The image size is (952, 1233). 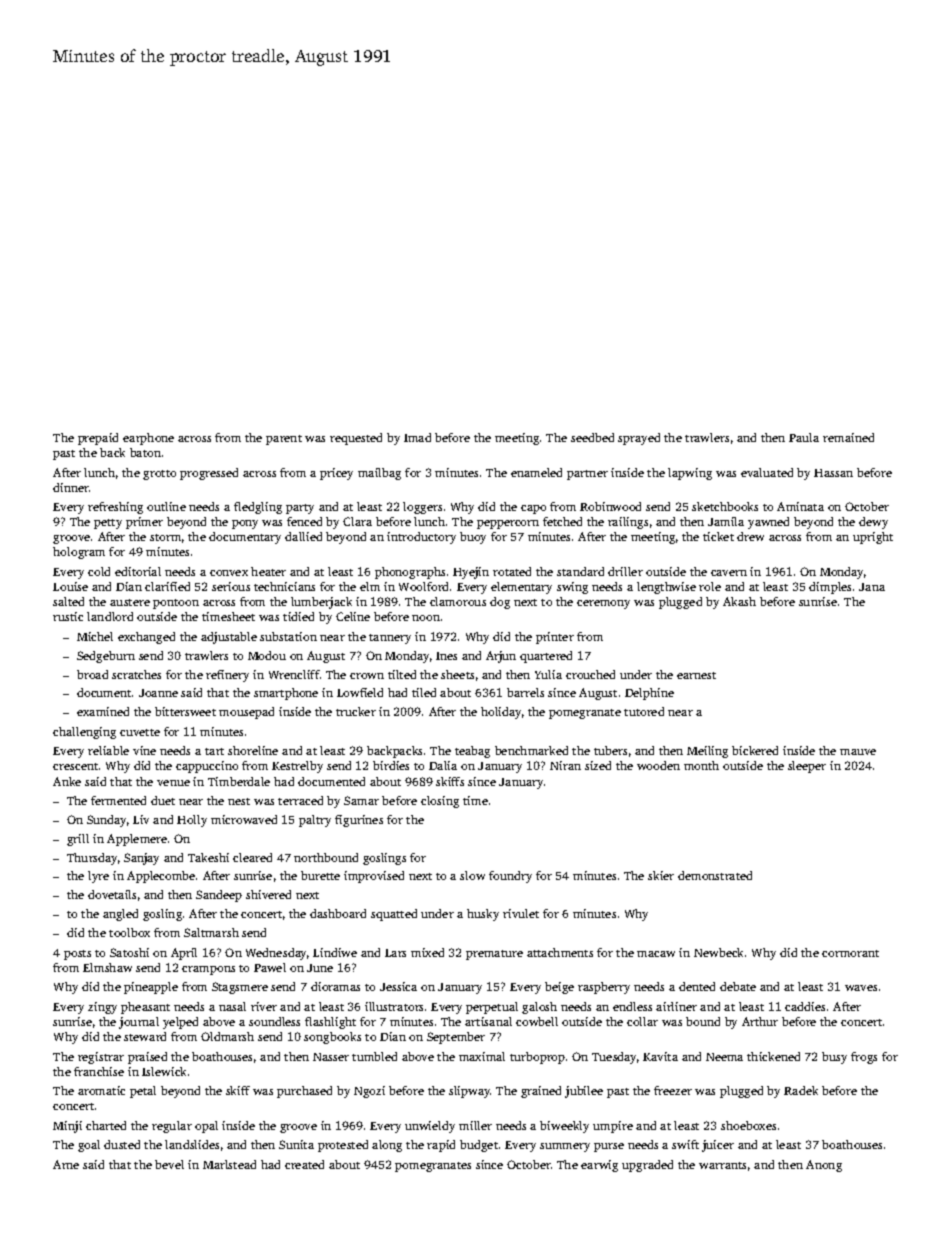 What do you see at coordinates (501, 713) in the screenshot?
I see `holiday` at bounding box center [501, 713].
